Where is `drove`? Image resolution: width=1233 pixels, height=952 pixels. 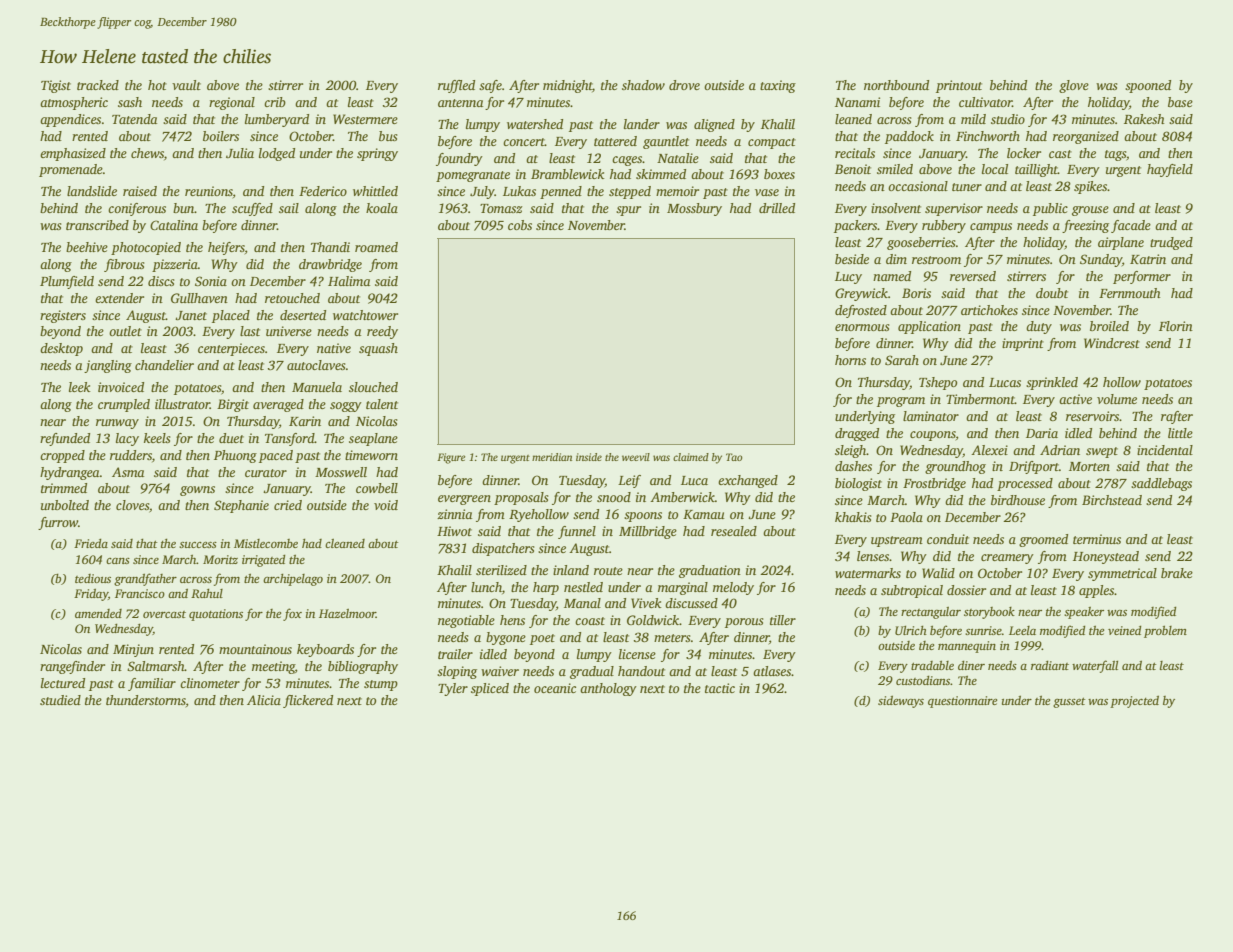
drove is located at coordinates (684, 85).
